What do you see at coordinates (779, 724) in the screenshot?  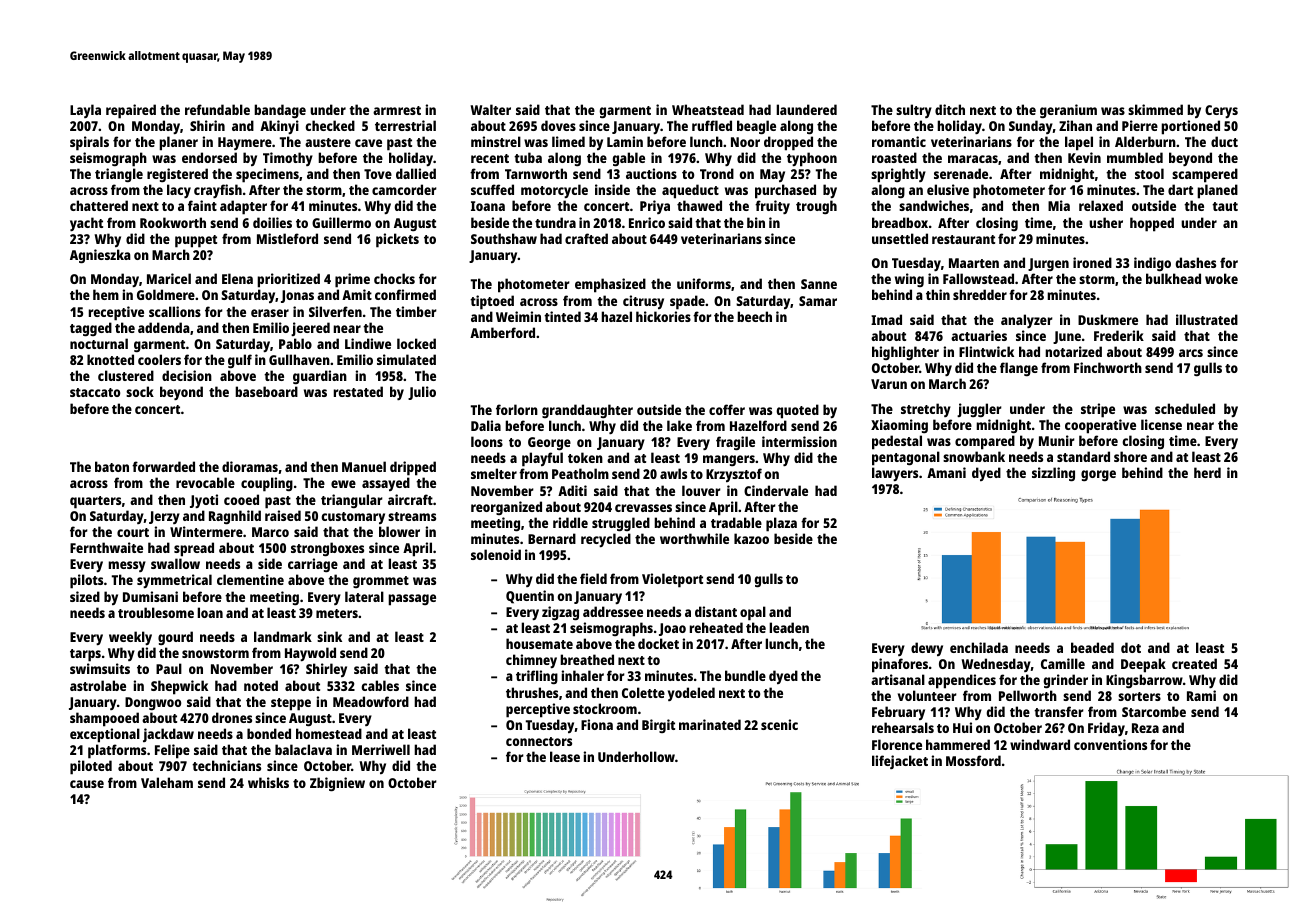 I see `scenic` at bounding box center [779, 724].
